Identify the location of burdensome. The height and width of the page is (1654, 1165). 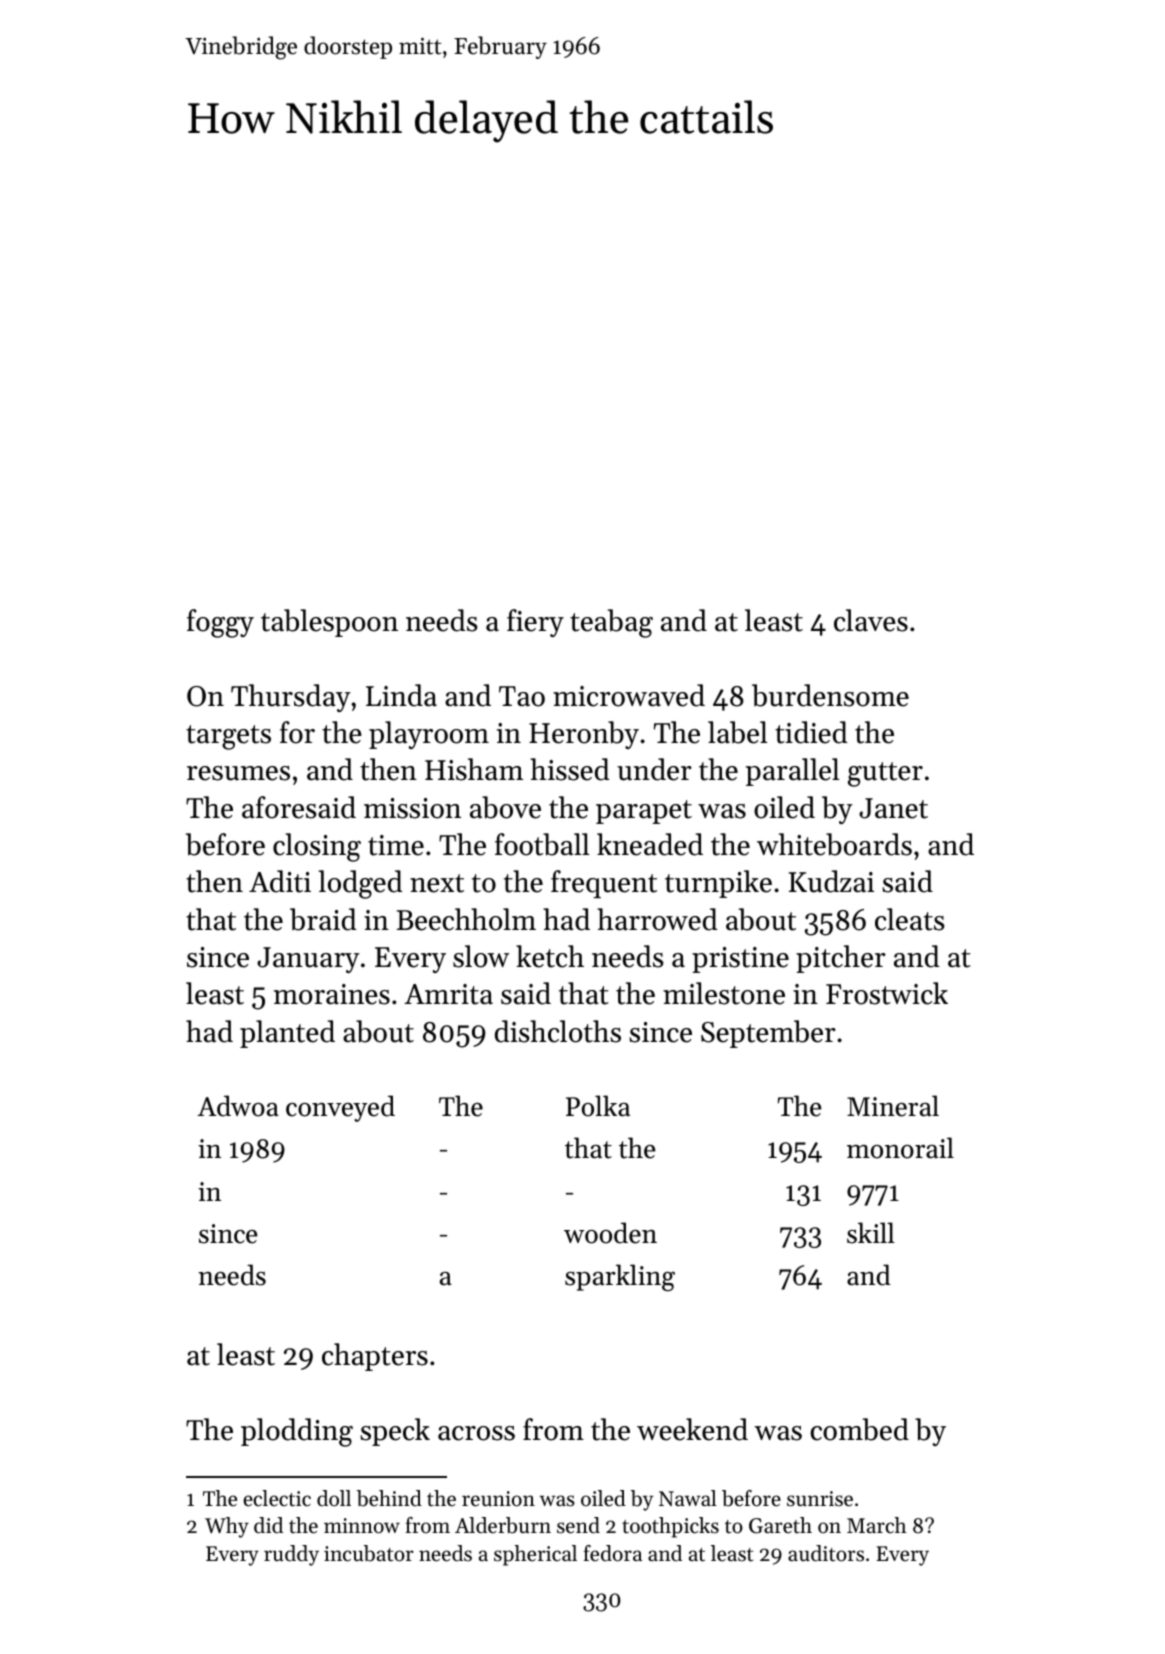
(830, 695).
